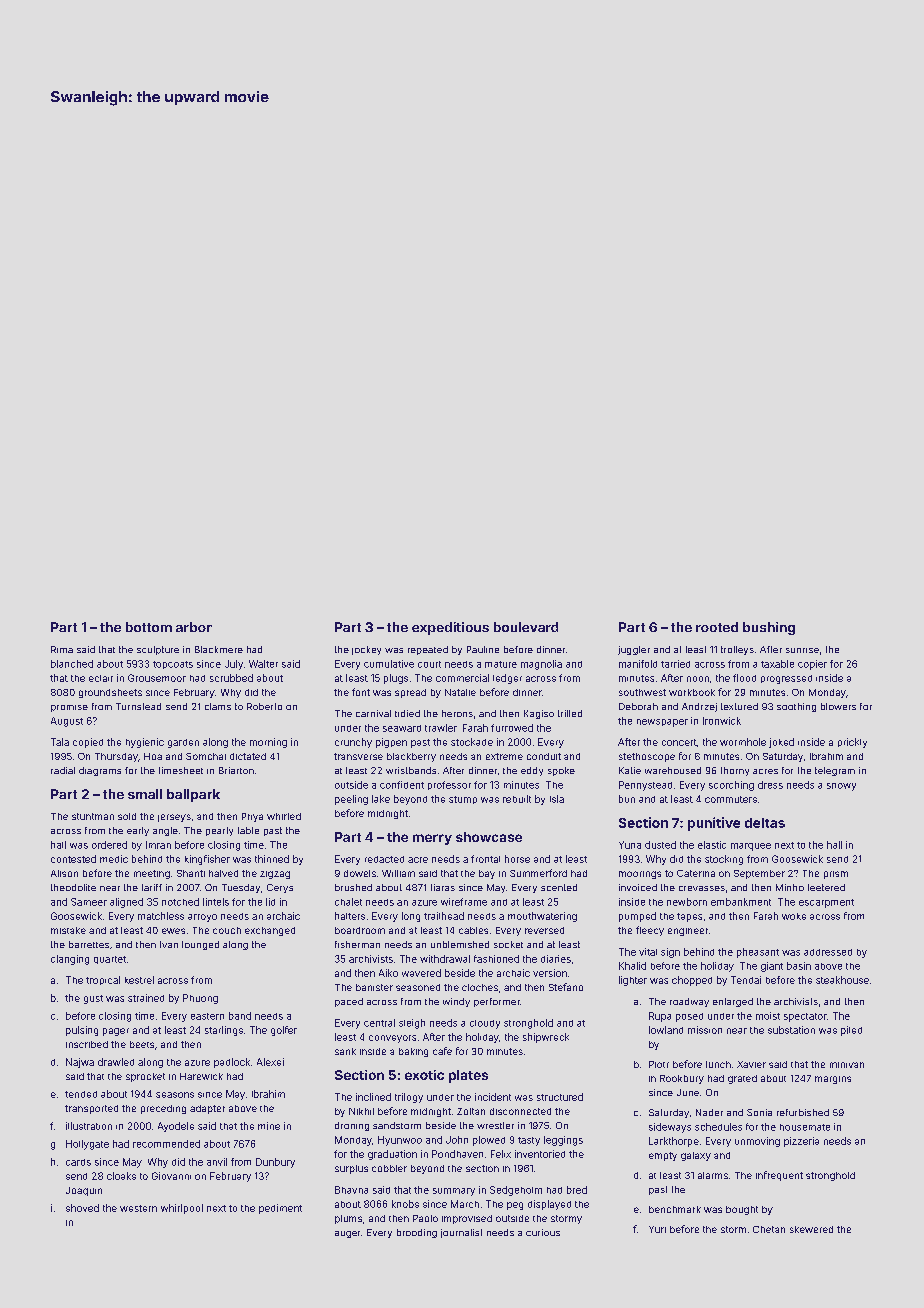 This page has width=924, height=1308. I want to click on teetered, so click(826, 887).
